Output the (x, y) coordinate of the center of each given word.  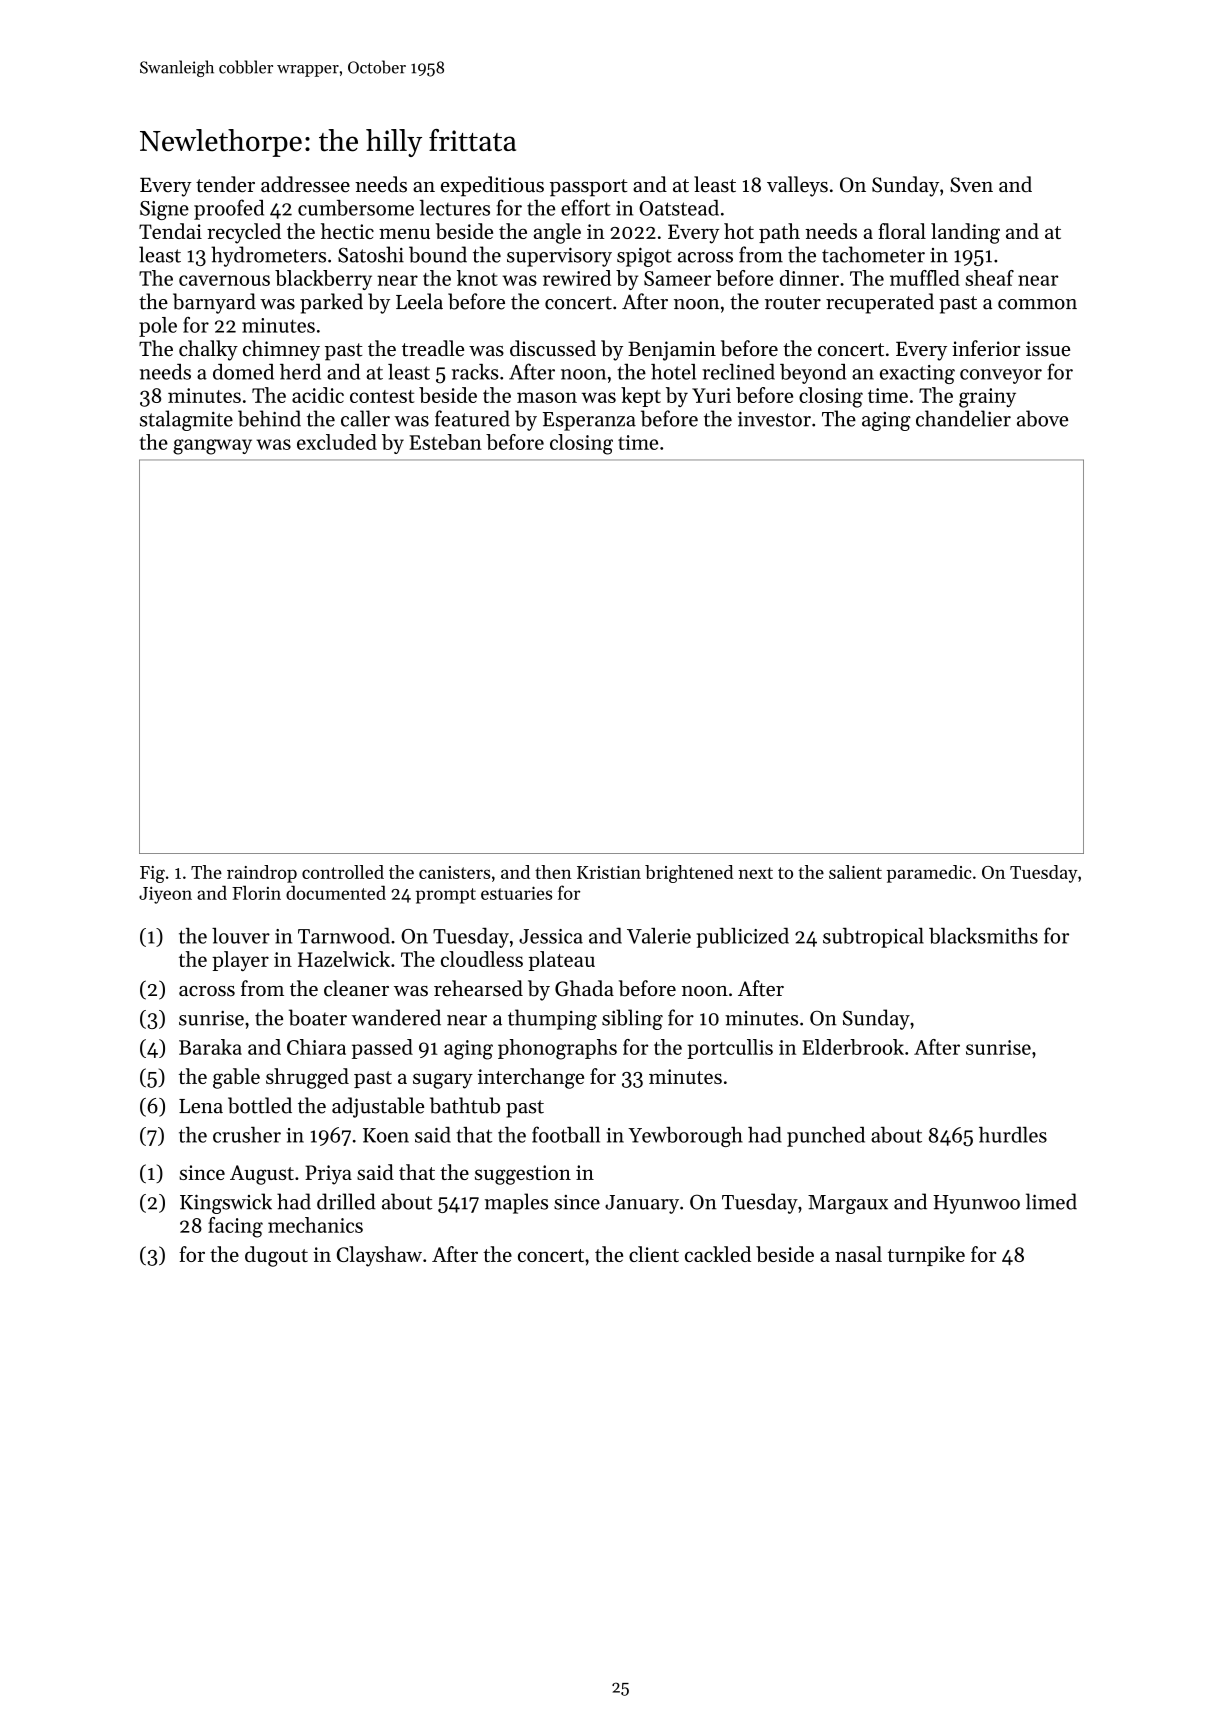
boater (318, 1017)
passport (589, 188)
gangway (212, 447)
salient (855, 872)
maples (516, 1203)
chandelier (963, 418)
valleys (797, 186)
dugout (276, 1256)
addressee (305, 184)
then (553, 872)
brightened (689, 874)
